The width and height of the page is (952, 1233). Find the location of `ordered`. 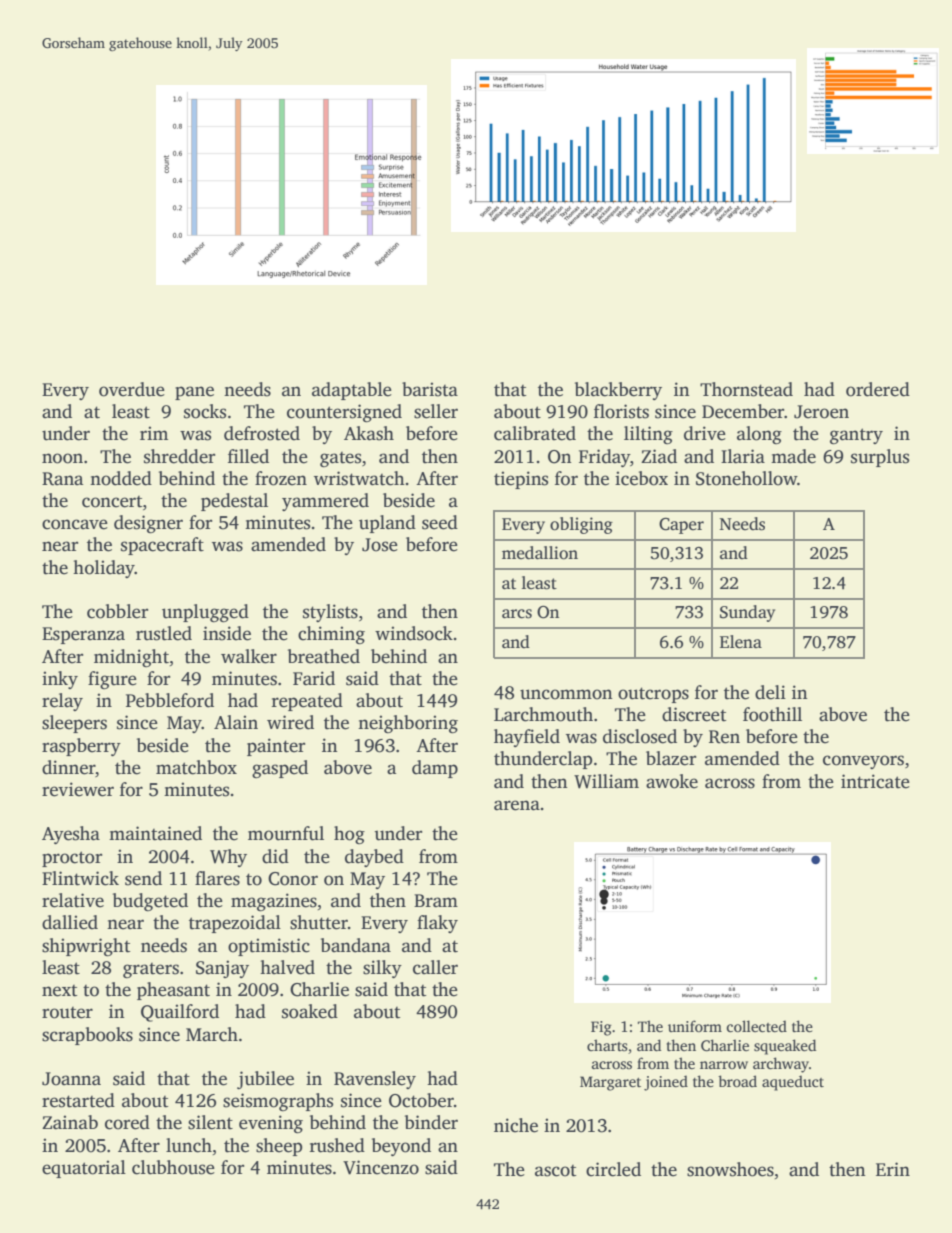

ordered is located at coordinates (878, 389).
